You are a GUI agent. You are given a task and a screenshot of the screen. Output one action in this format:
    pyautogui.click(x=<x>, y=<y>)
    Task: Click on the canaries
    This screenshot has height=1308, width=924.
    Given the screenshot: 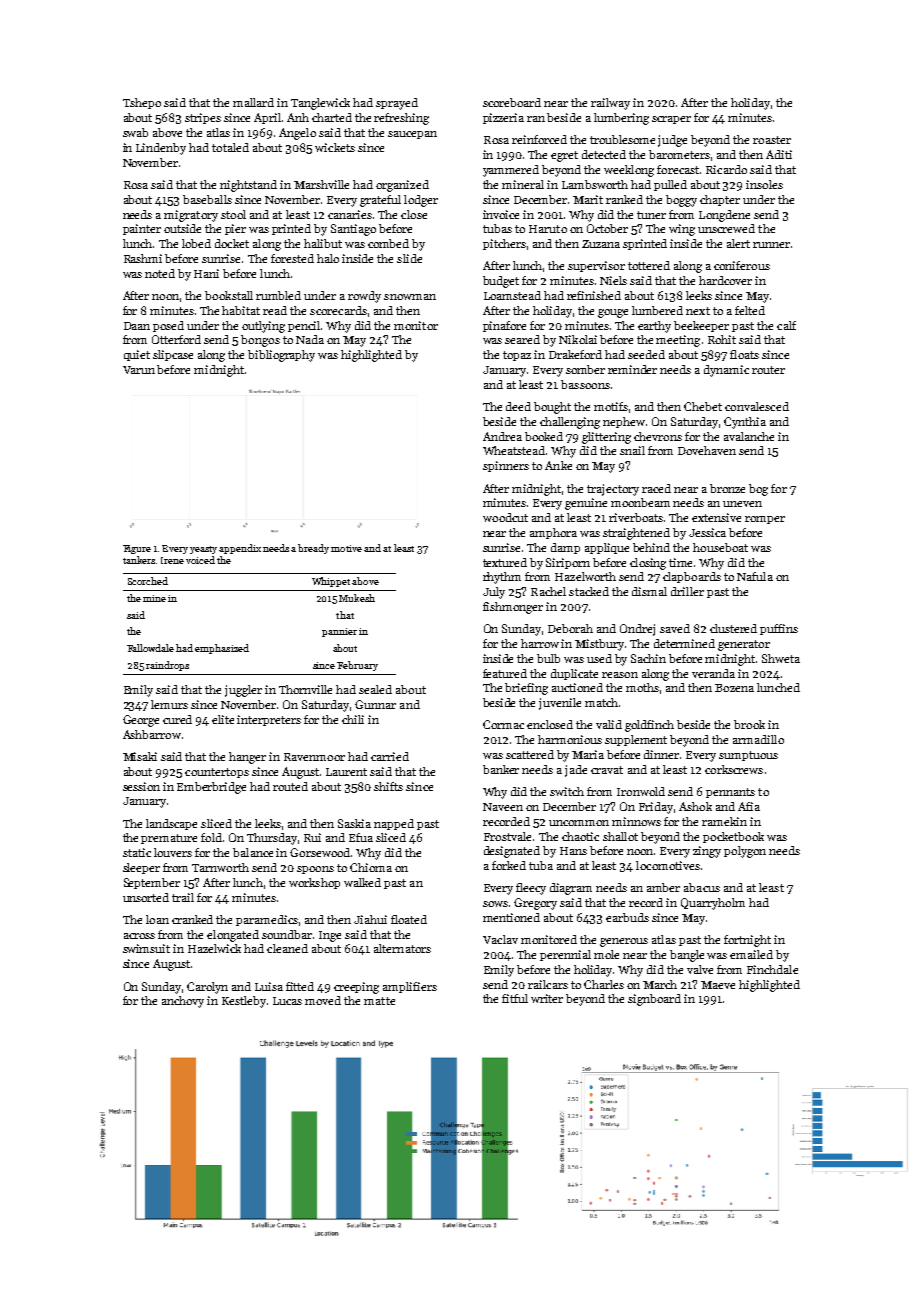 What is the action you would take?
    pyautogui.click(x=350, y=214)
